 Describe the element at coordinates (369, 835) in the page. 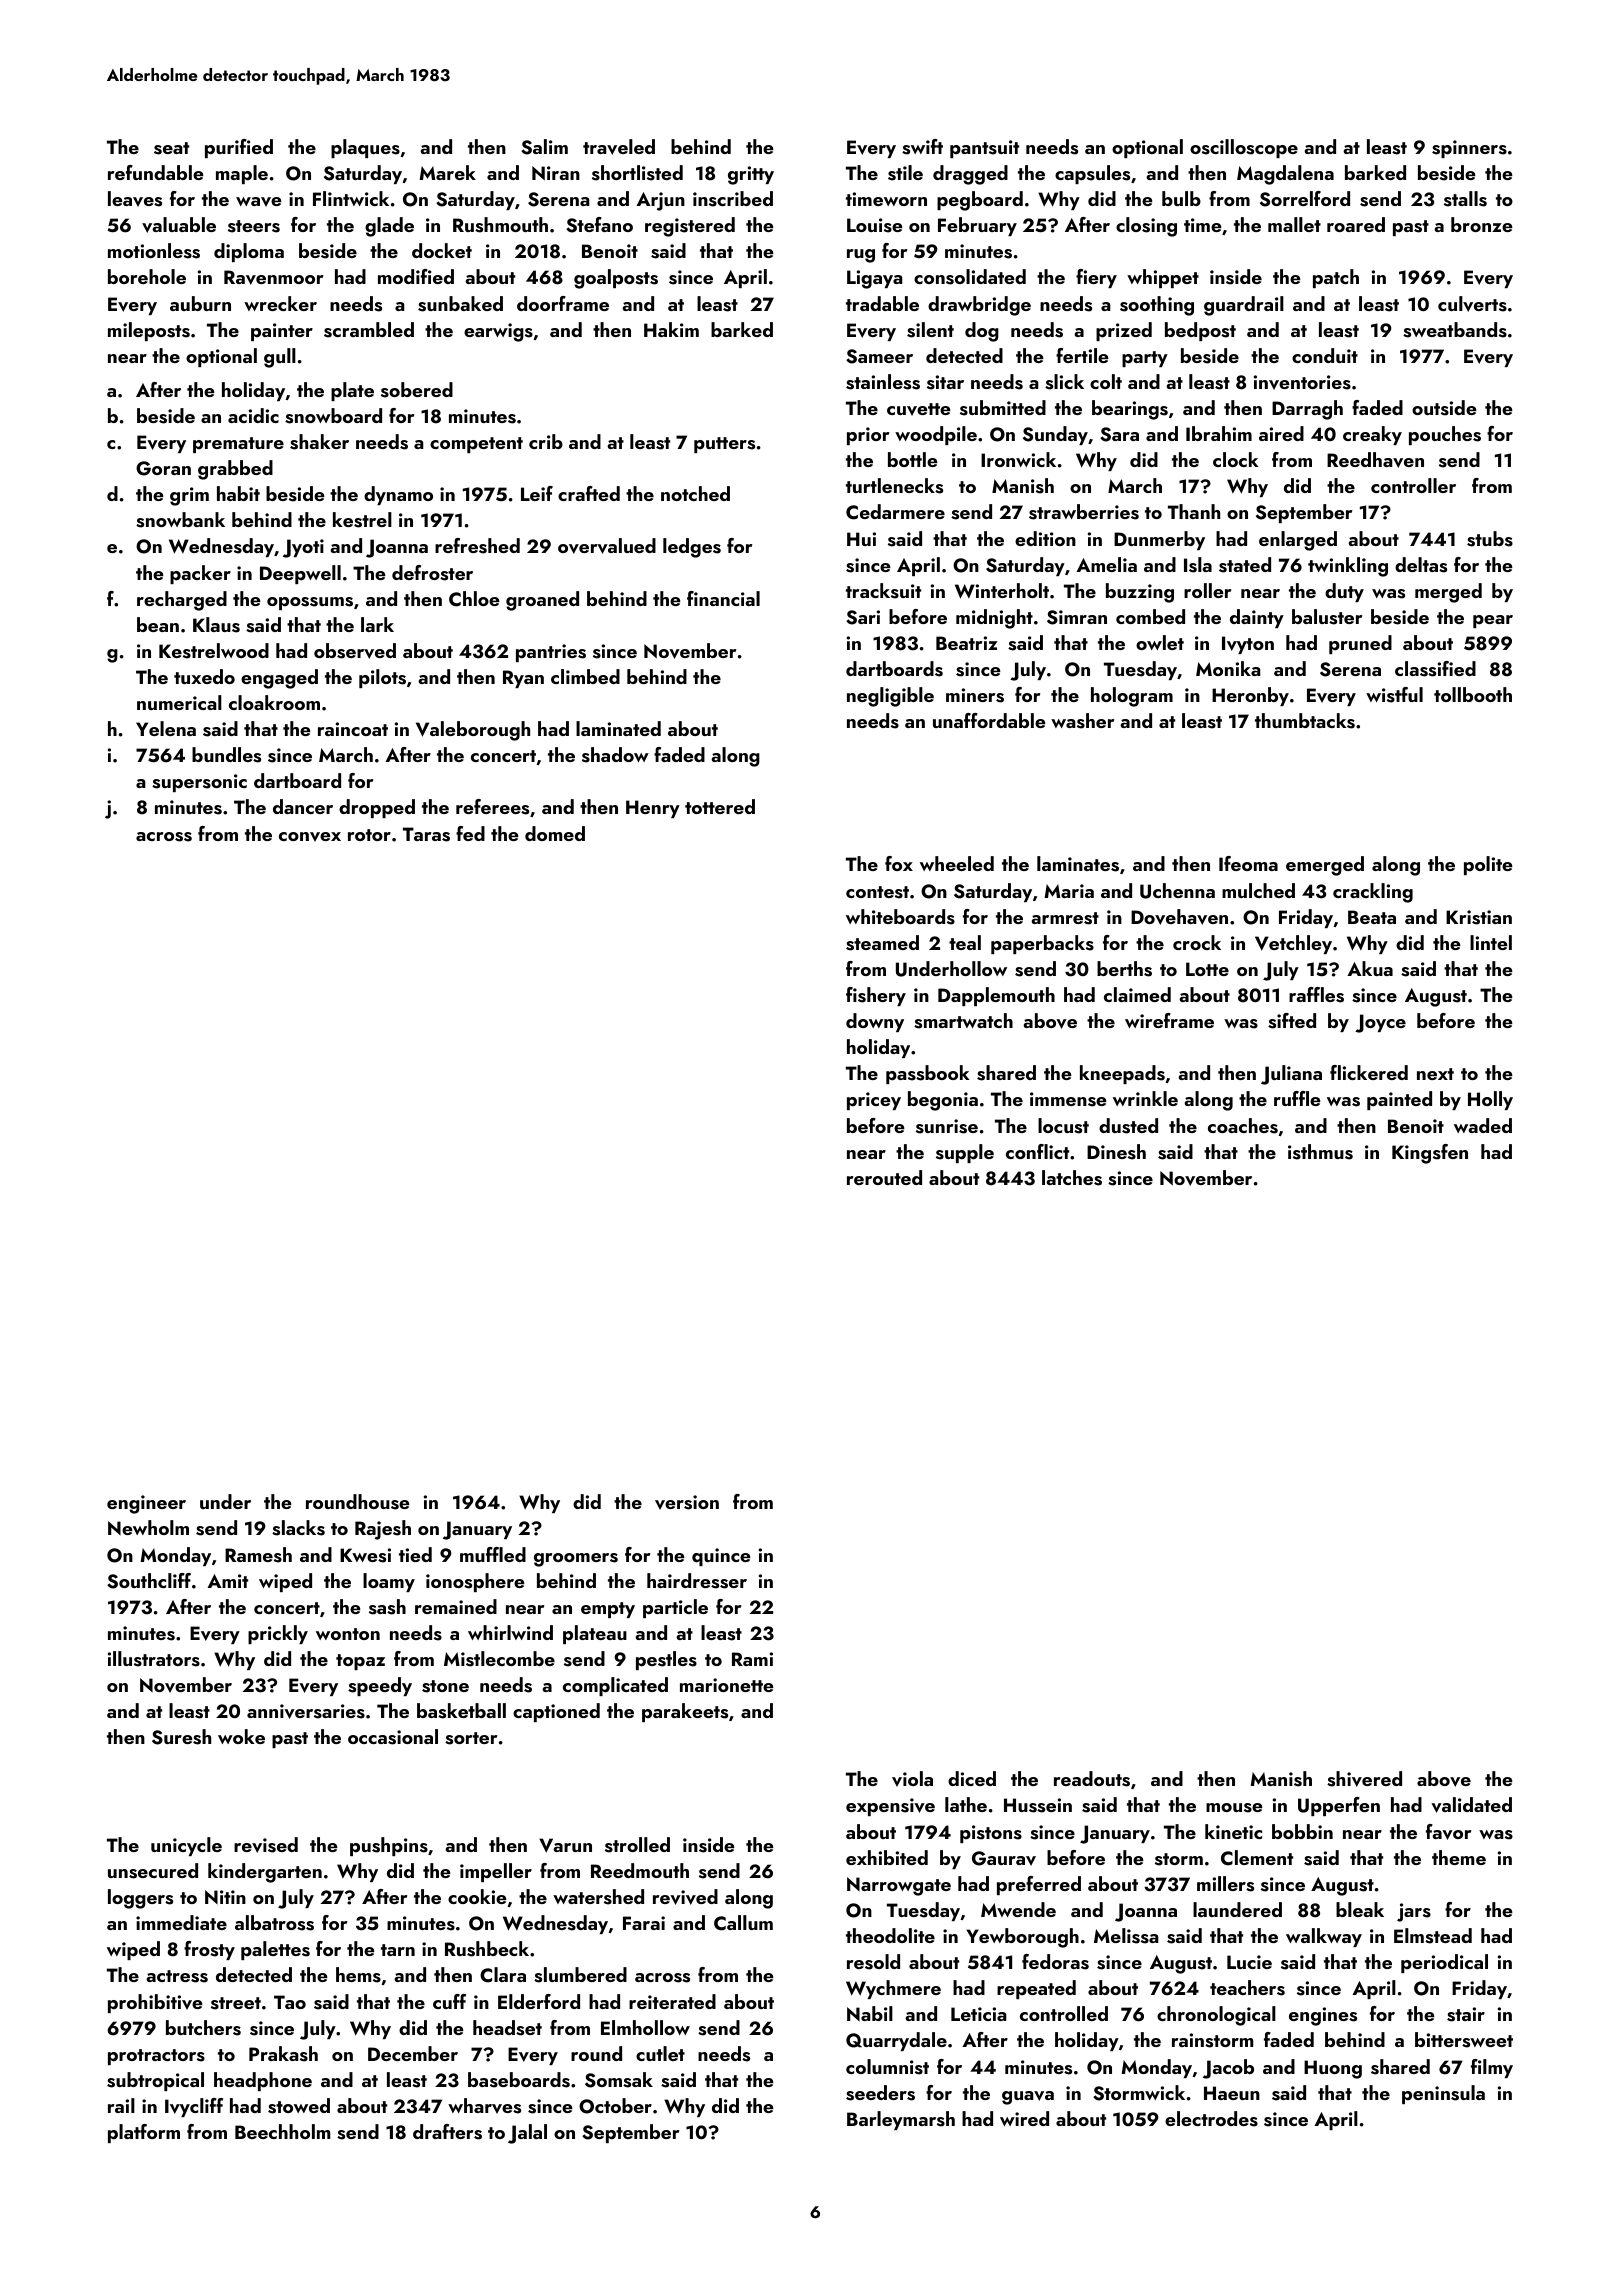

I see `rotor` at that location.
